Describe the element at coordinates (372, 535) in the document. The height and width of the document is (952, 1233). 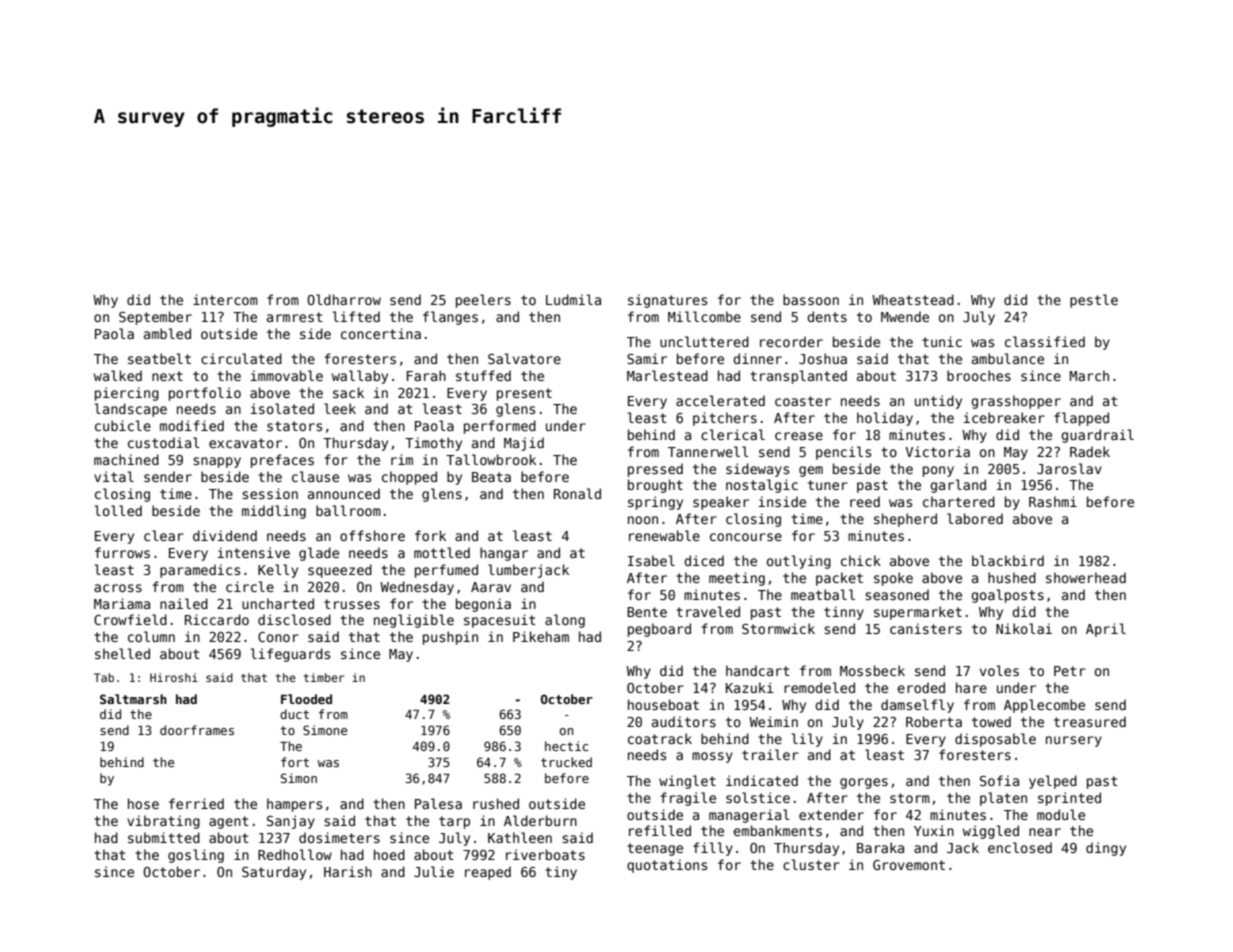
I see `offshore` at that location.
